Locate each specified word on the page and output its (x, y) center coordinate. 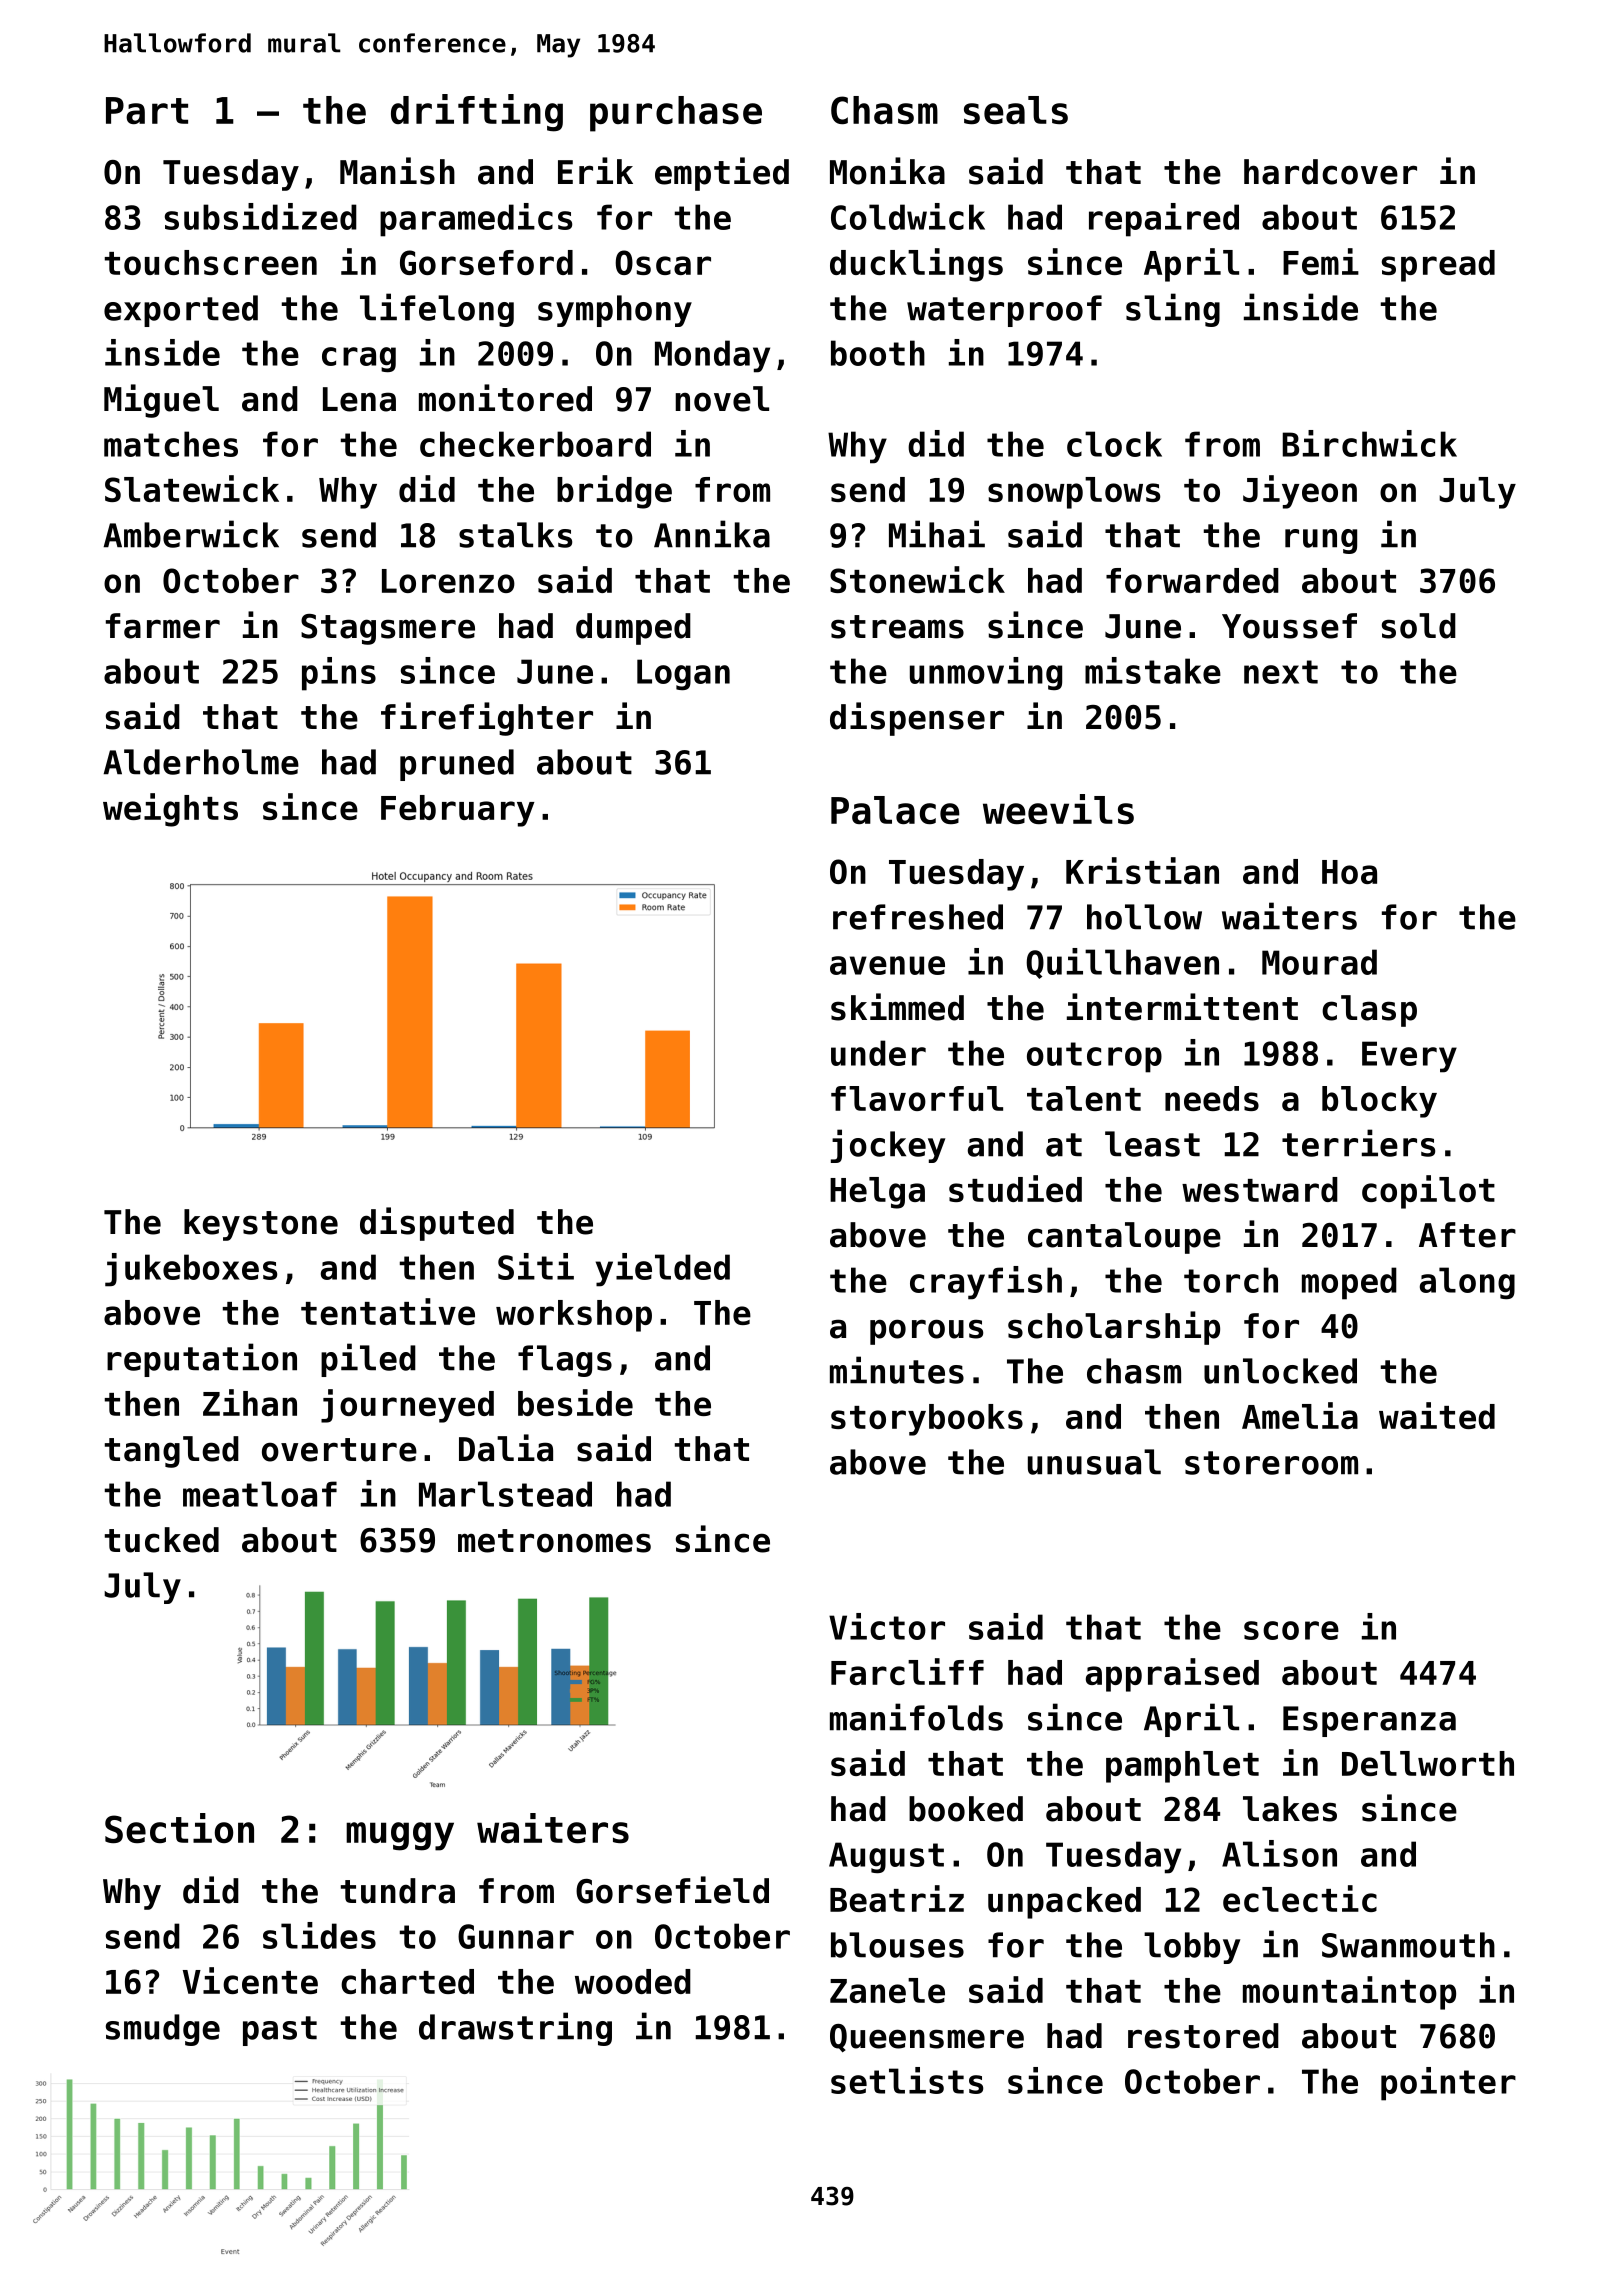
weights (170, 810)
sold (1419, 626)
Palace (895, 810)
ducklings (916, 265)
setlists (907, 2080)
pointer (1448, 2084)
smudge (163, 2030)
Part (147, 110)
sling (1173, 310)
